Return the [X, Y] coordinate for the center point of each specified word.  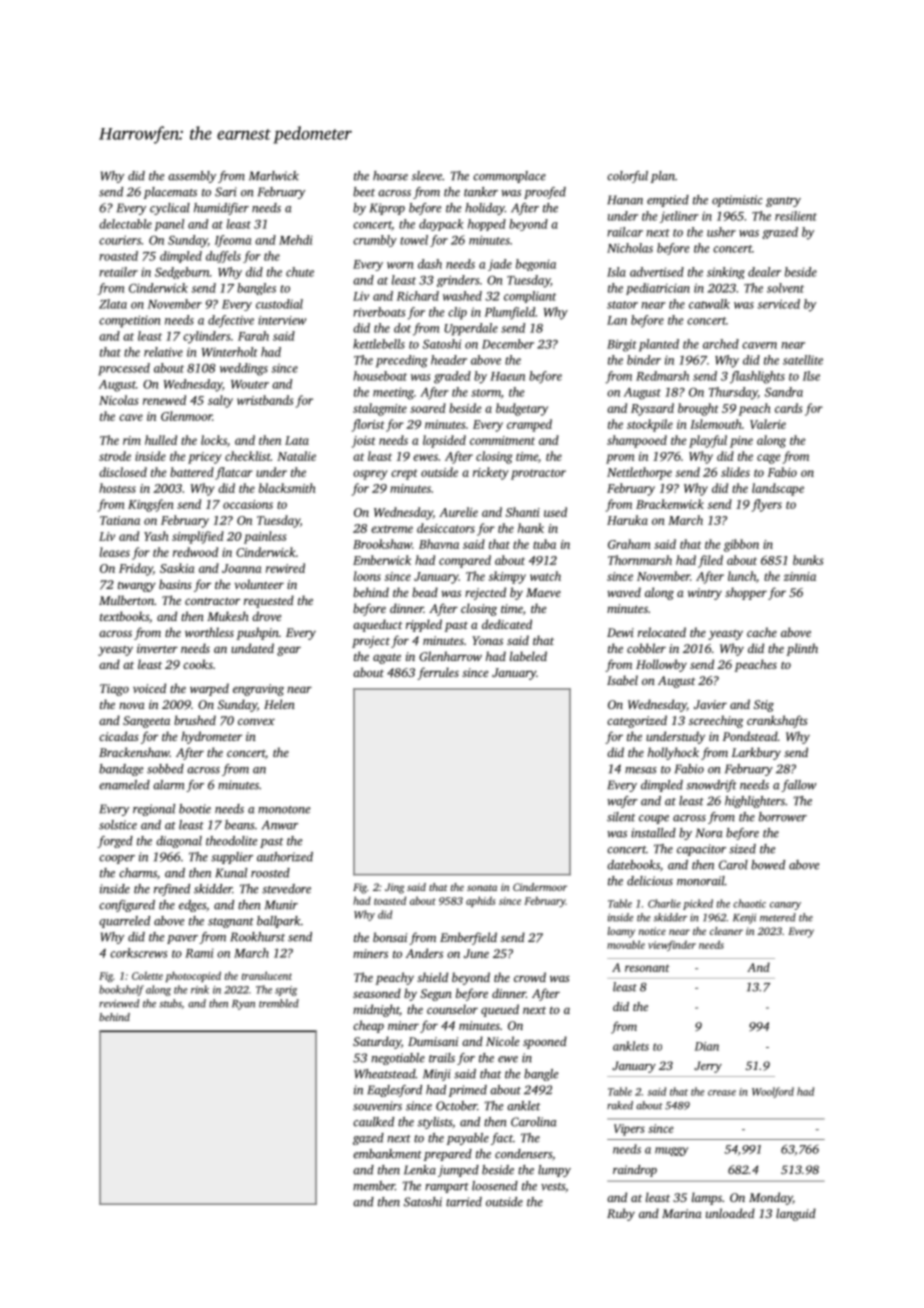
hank [531, 528]
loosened [495, 1186]
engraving [258, 690]
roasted [118, 256]
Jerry [708, 1067]
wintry [705, 594]
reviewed [119, 1003]
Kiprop [387, 209]
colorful [627, 177]
